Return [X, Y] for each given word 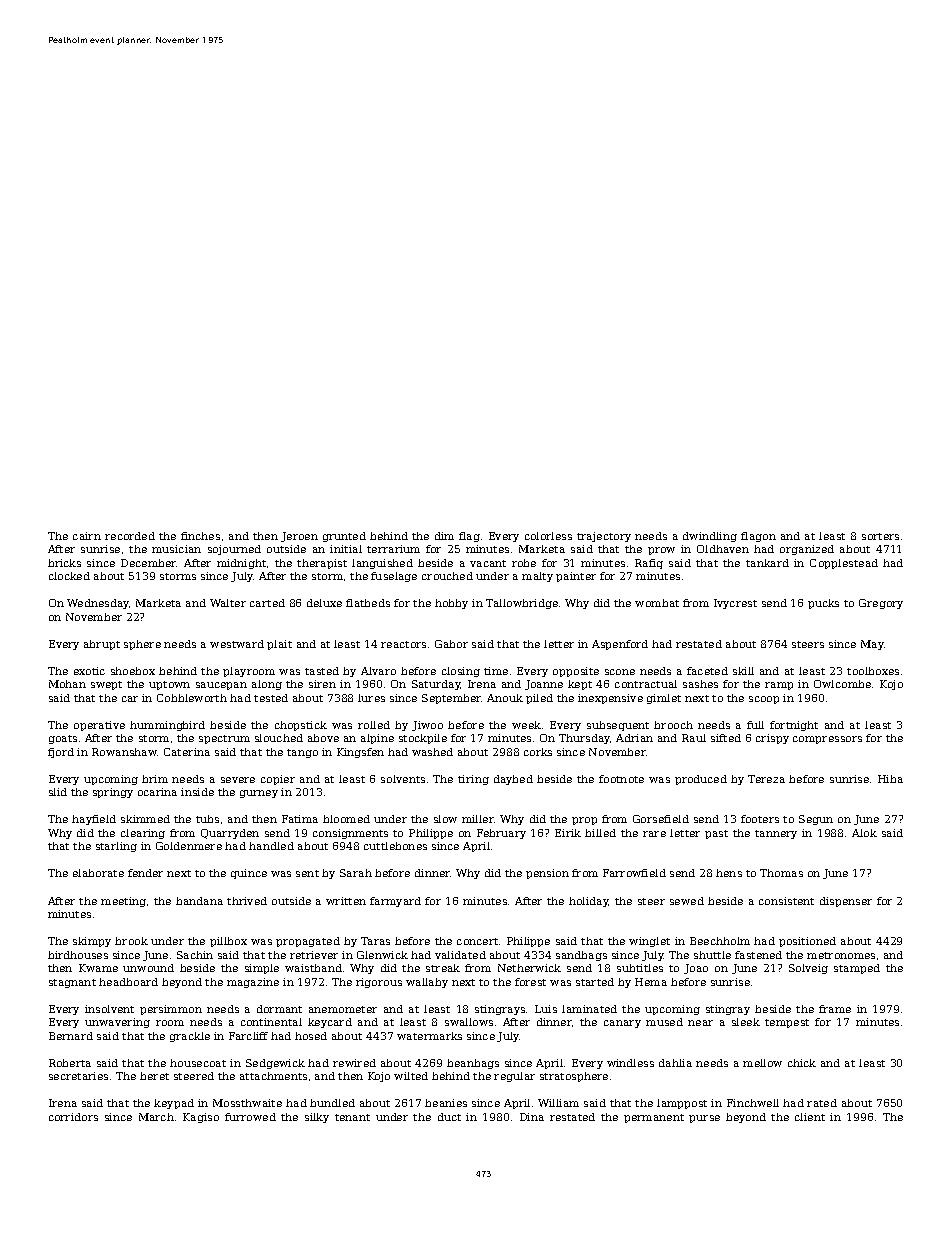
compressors [827, 740]
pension [547, 874]
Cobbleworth [192, 698]
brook [131, 941]
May [872, 645]
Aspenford [620, 645]
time [496, 671]
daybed [513, 780]
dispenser [846, 902]
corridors [73, 1117]
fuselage [394, 577]
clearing [143, 834]
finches [200, 536]
